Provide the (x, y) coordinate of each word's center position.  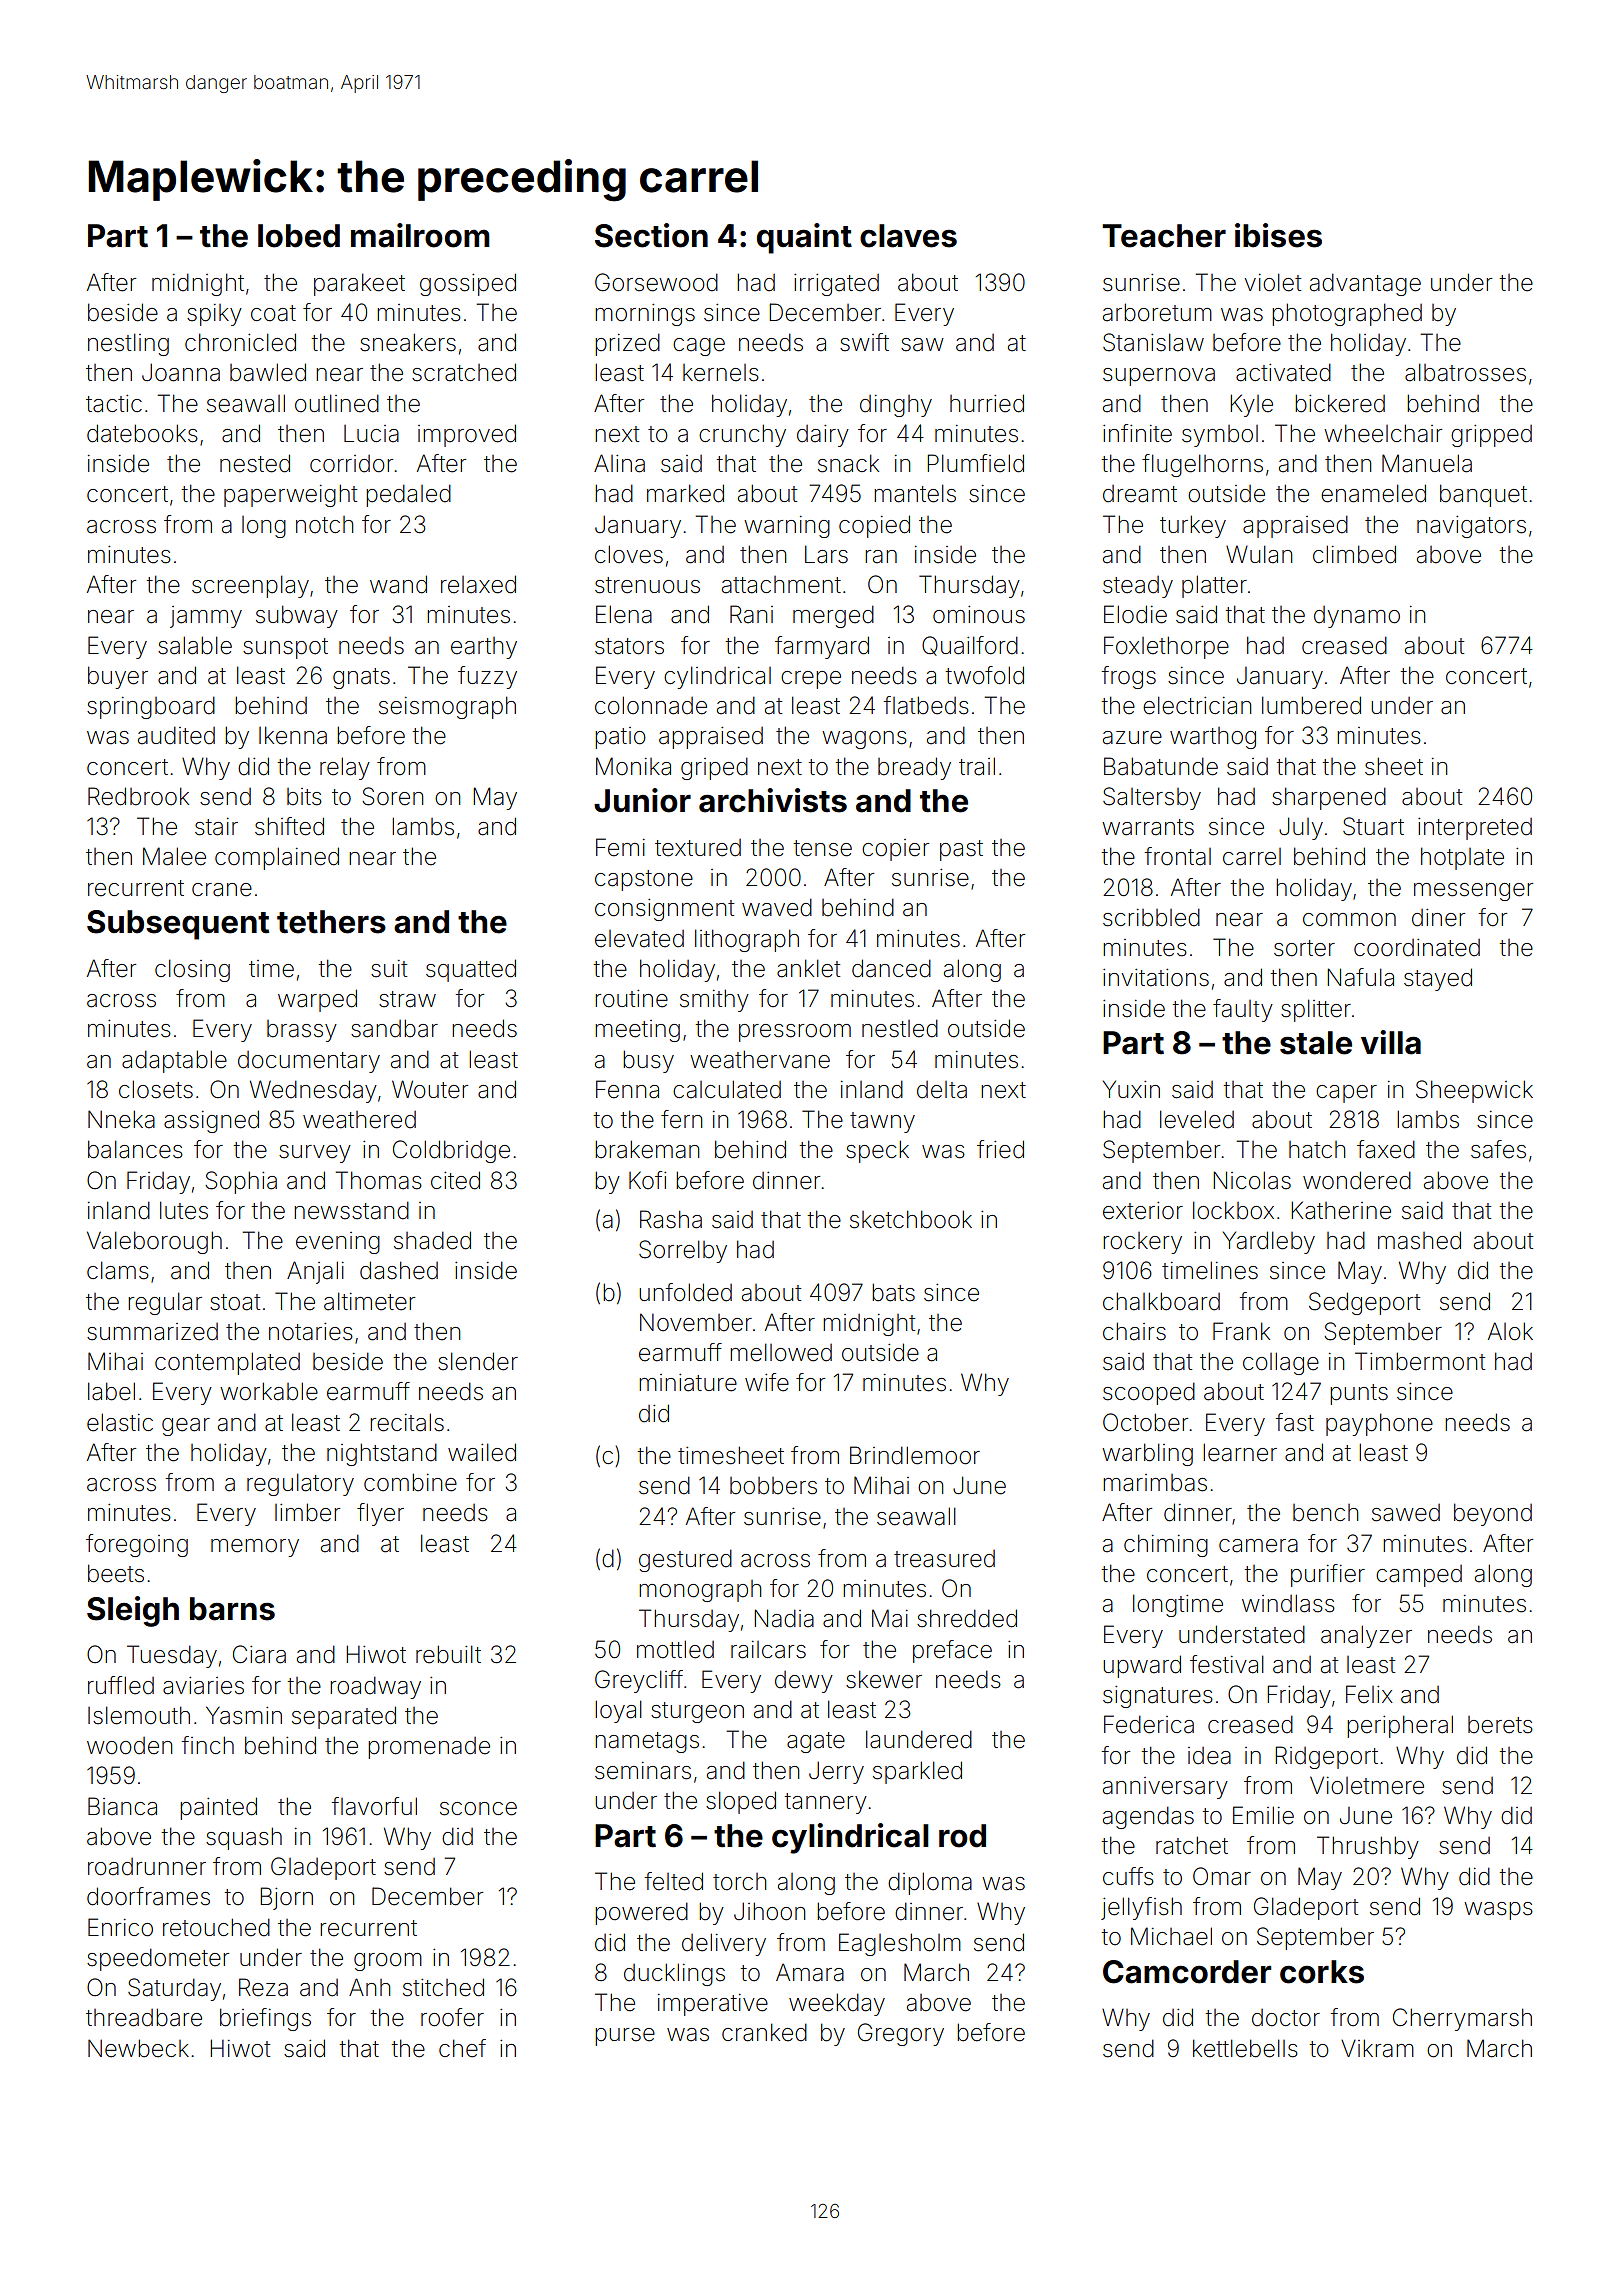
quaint (804, 238)
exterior (1143, 1211)
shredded (967, 1618)
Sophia (241, 1182)
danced (891, 968)
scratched (464, 372)
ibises (1278, 235)
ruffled (121, 1685)
